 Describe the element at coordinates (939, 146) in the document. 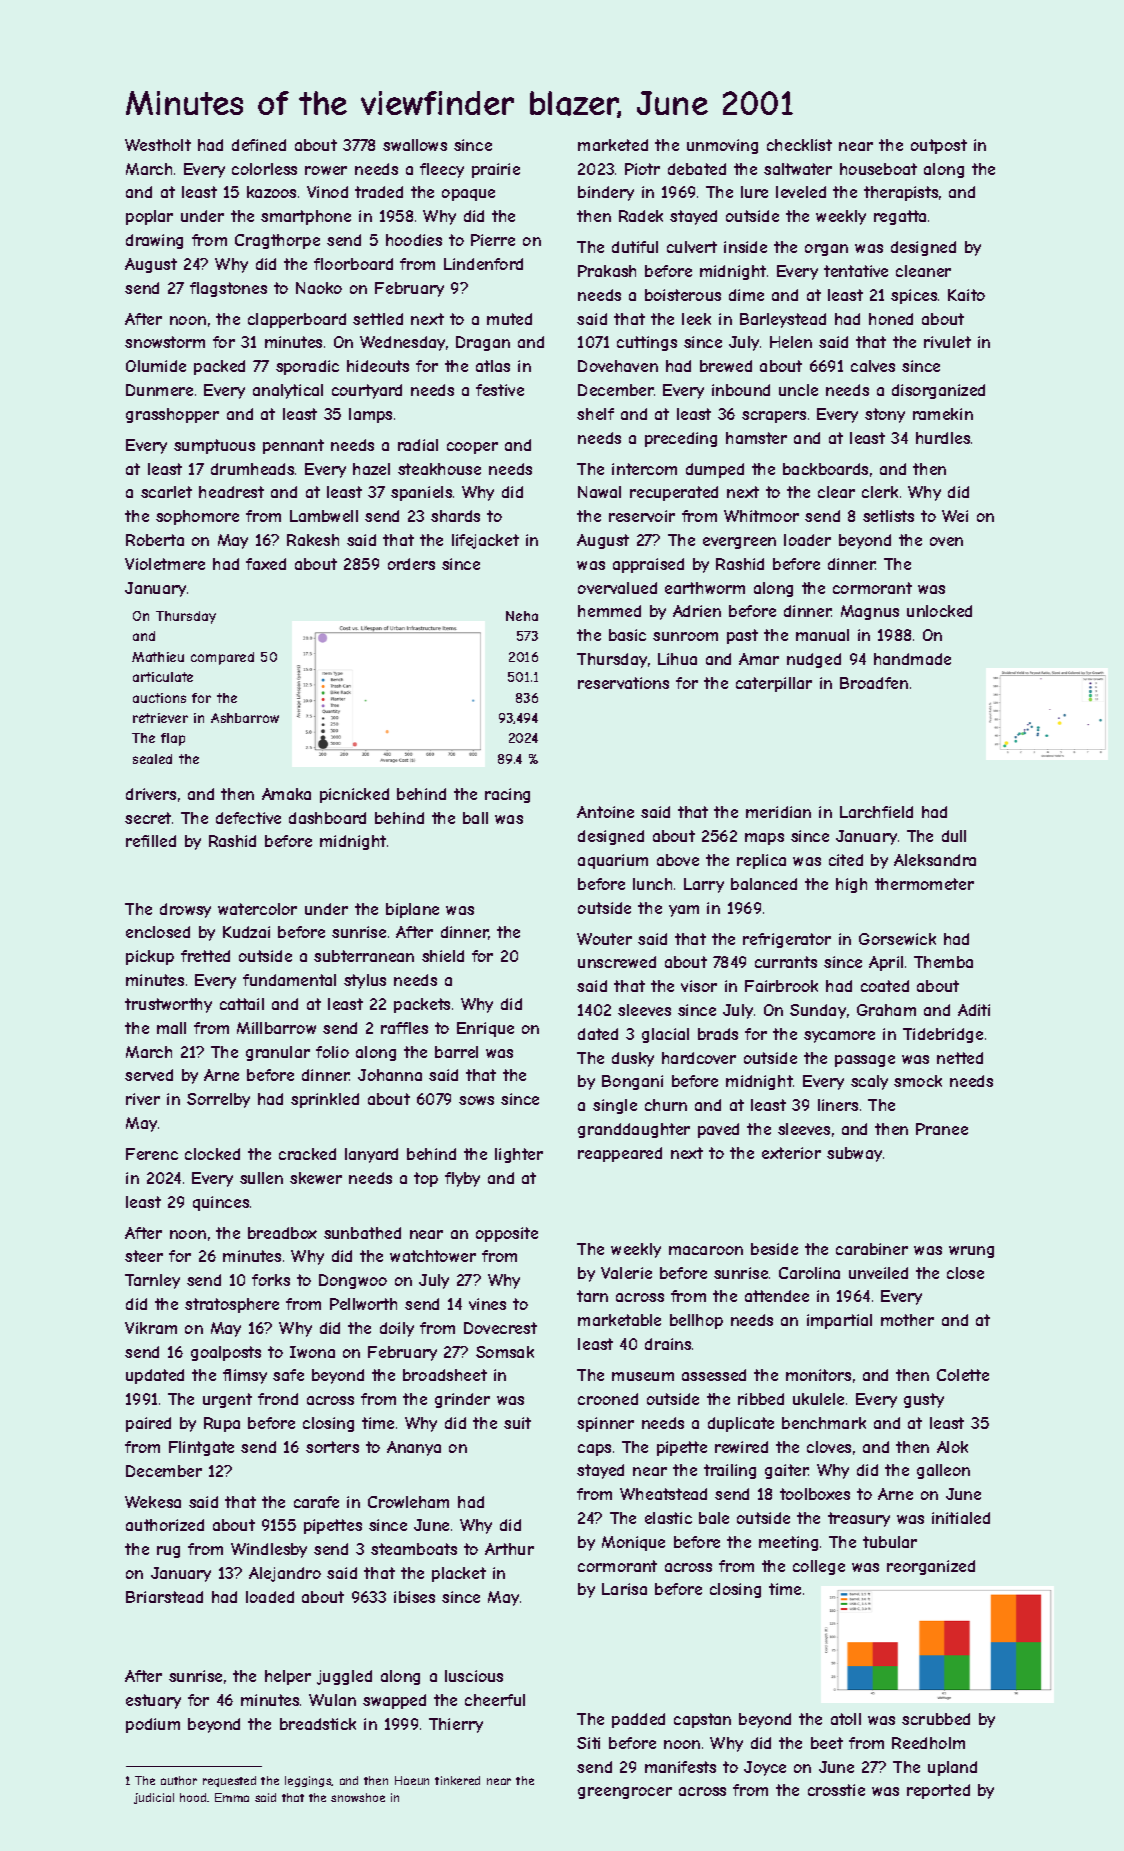

I see `outpost` at that location.
